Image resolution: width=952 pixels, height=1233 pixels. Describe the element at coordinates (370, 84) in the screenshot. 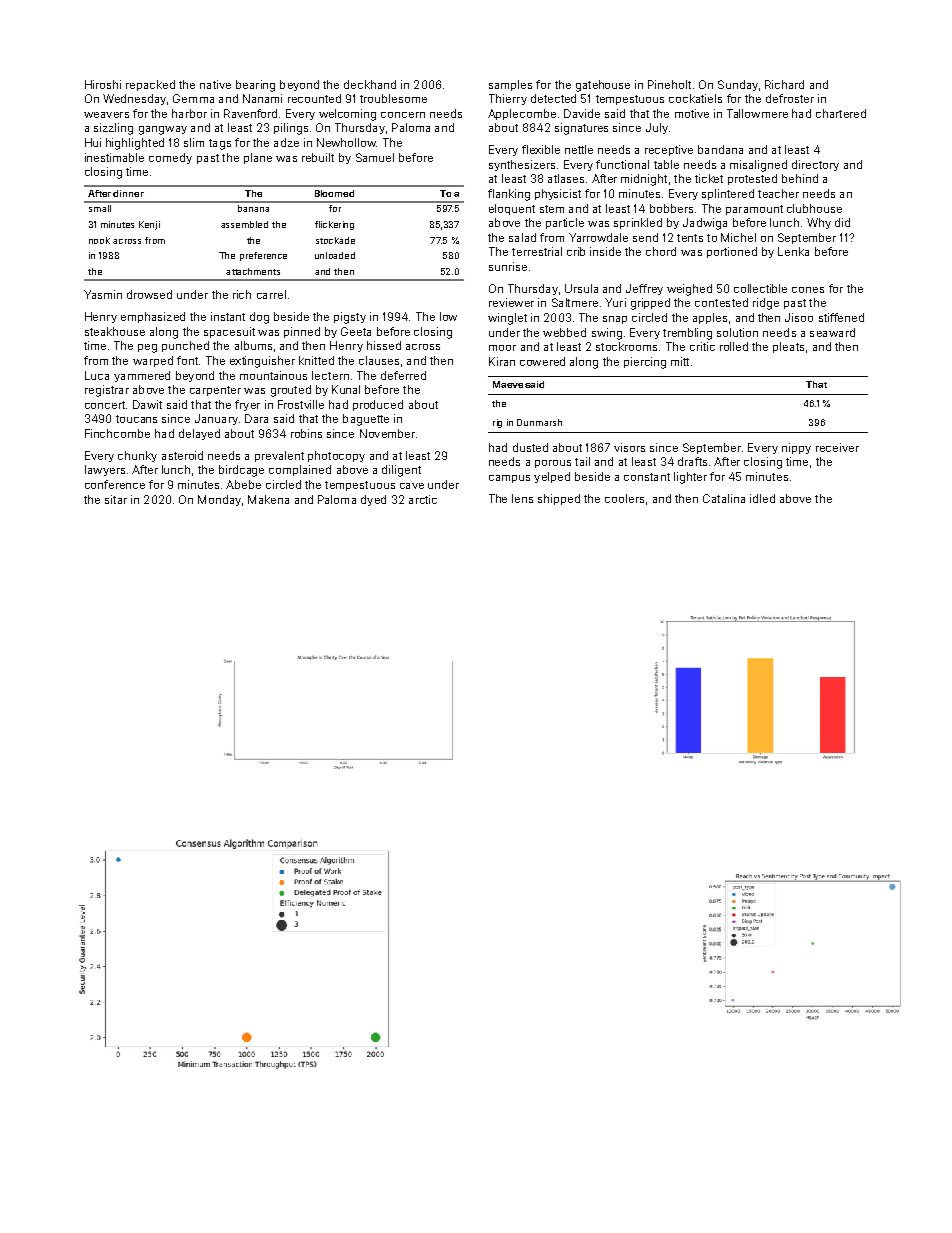

I see `deckhand` at that location.
